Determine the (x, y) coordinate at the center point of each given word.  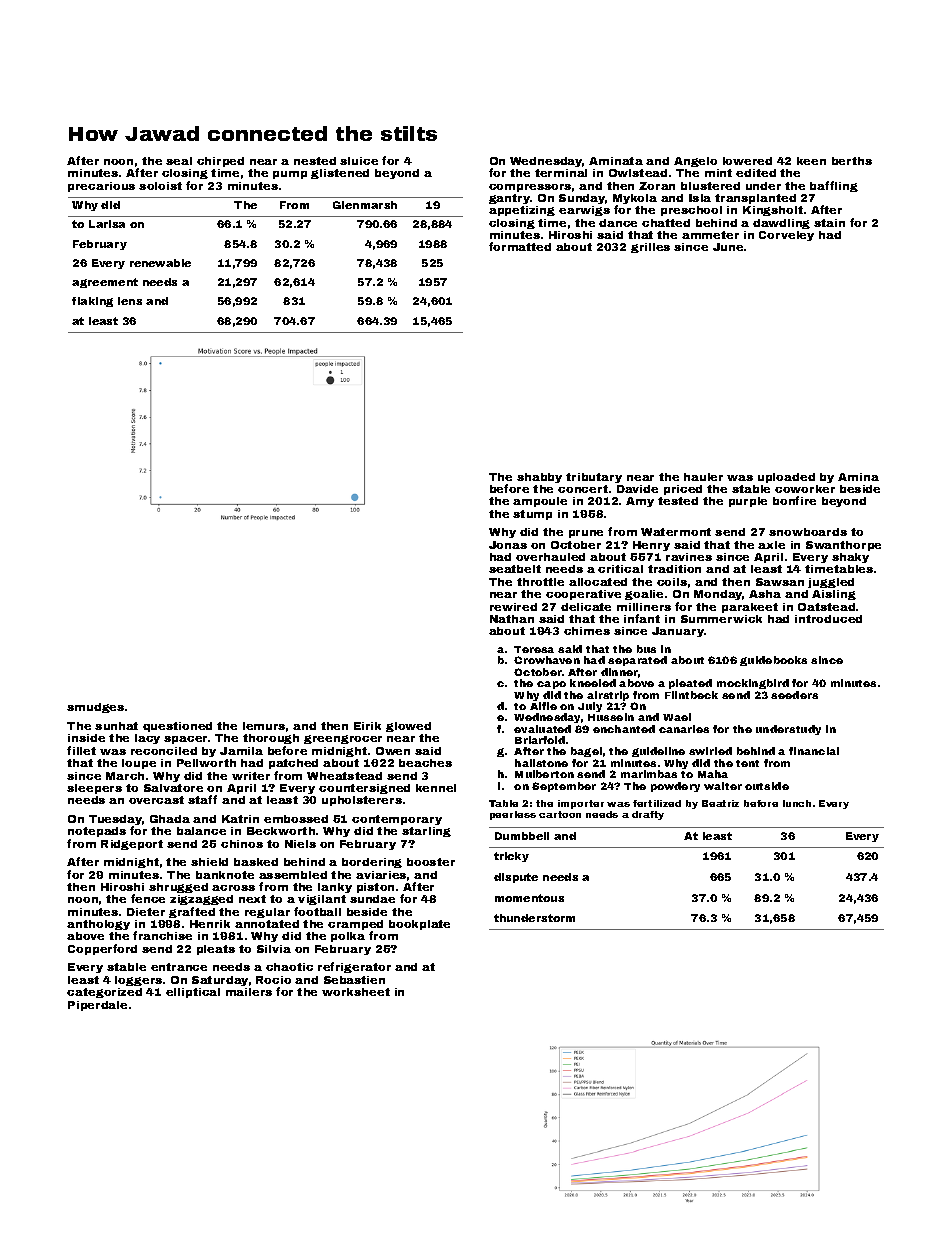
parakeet (750, 608)
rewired (513, 607)
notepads (97, 832)
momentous (529, 898)
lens (130, 301)
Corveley (786, 236)
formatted (520, 246)
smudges (95, 708)
